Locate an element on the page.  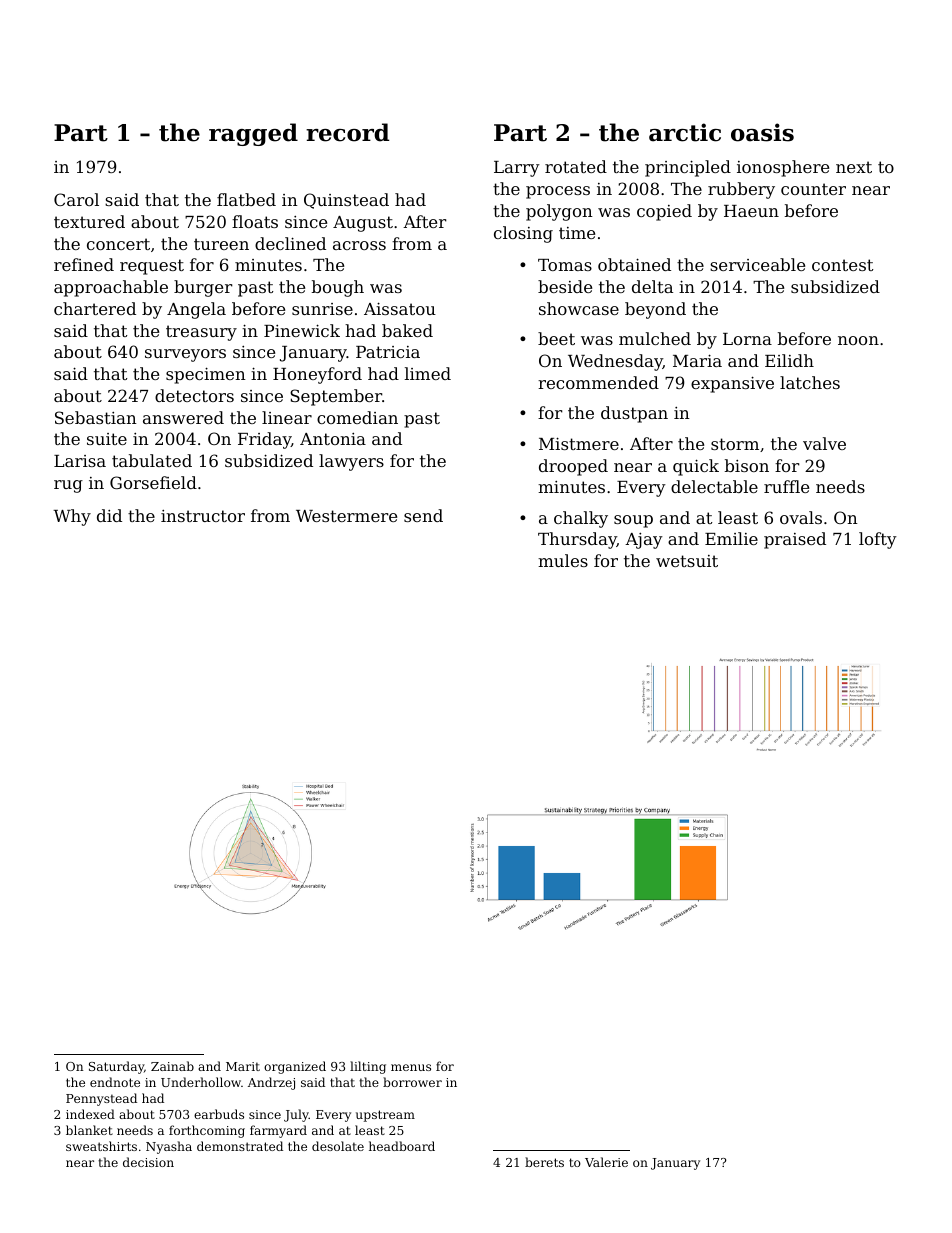
lilting is located at coordinates (368, 1067).
